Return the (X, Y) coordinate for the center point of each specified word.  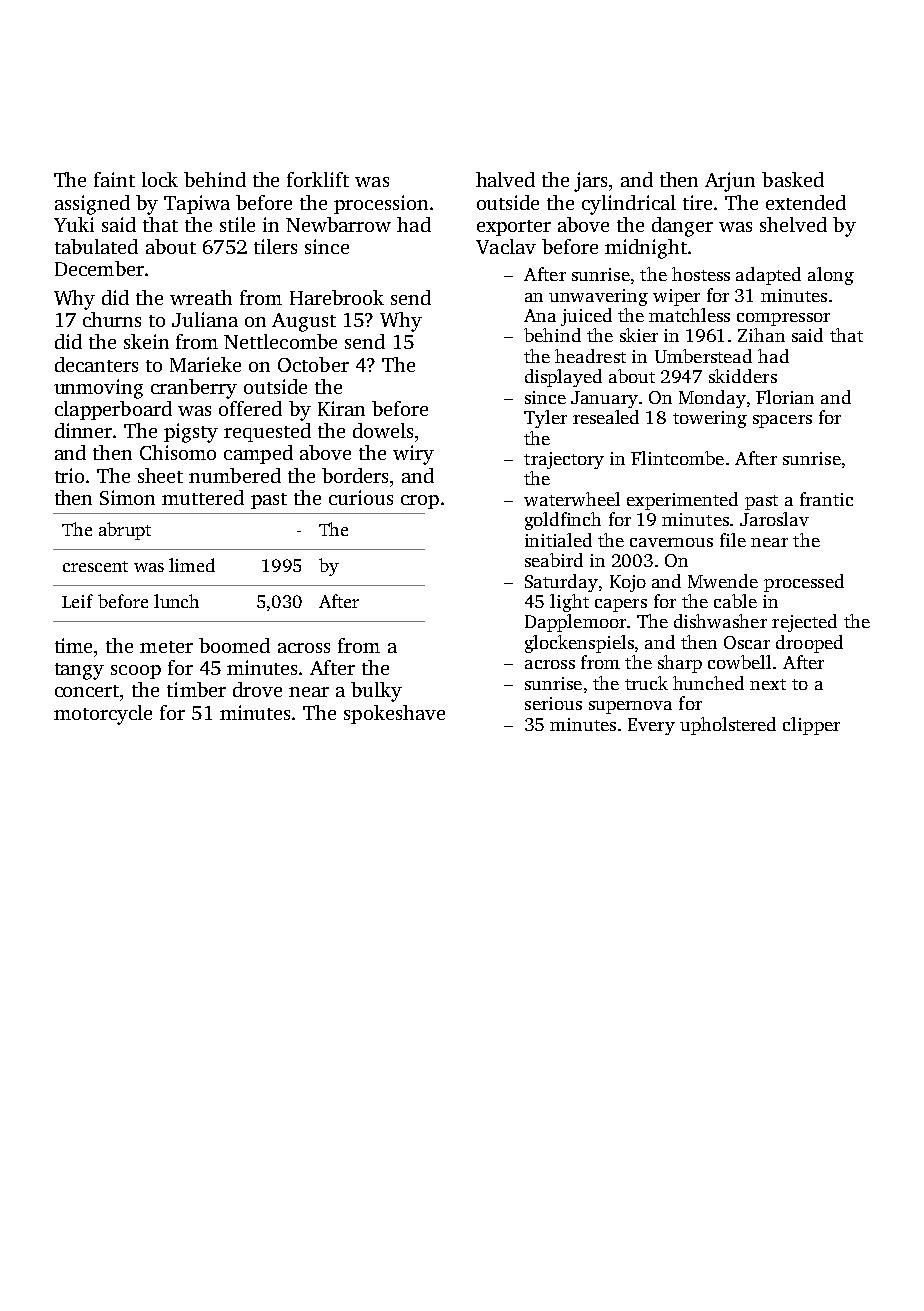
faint (114, 179)
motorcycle (103, 715)
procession (381, 204)
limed (192, 565)
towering (710, 419)
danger (682, 227)
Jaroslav (774, 519)
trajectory (564, 460)
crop (420, 502)
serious (553, 703)
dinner (83, 430)
